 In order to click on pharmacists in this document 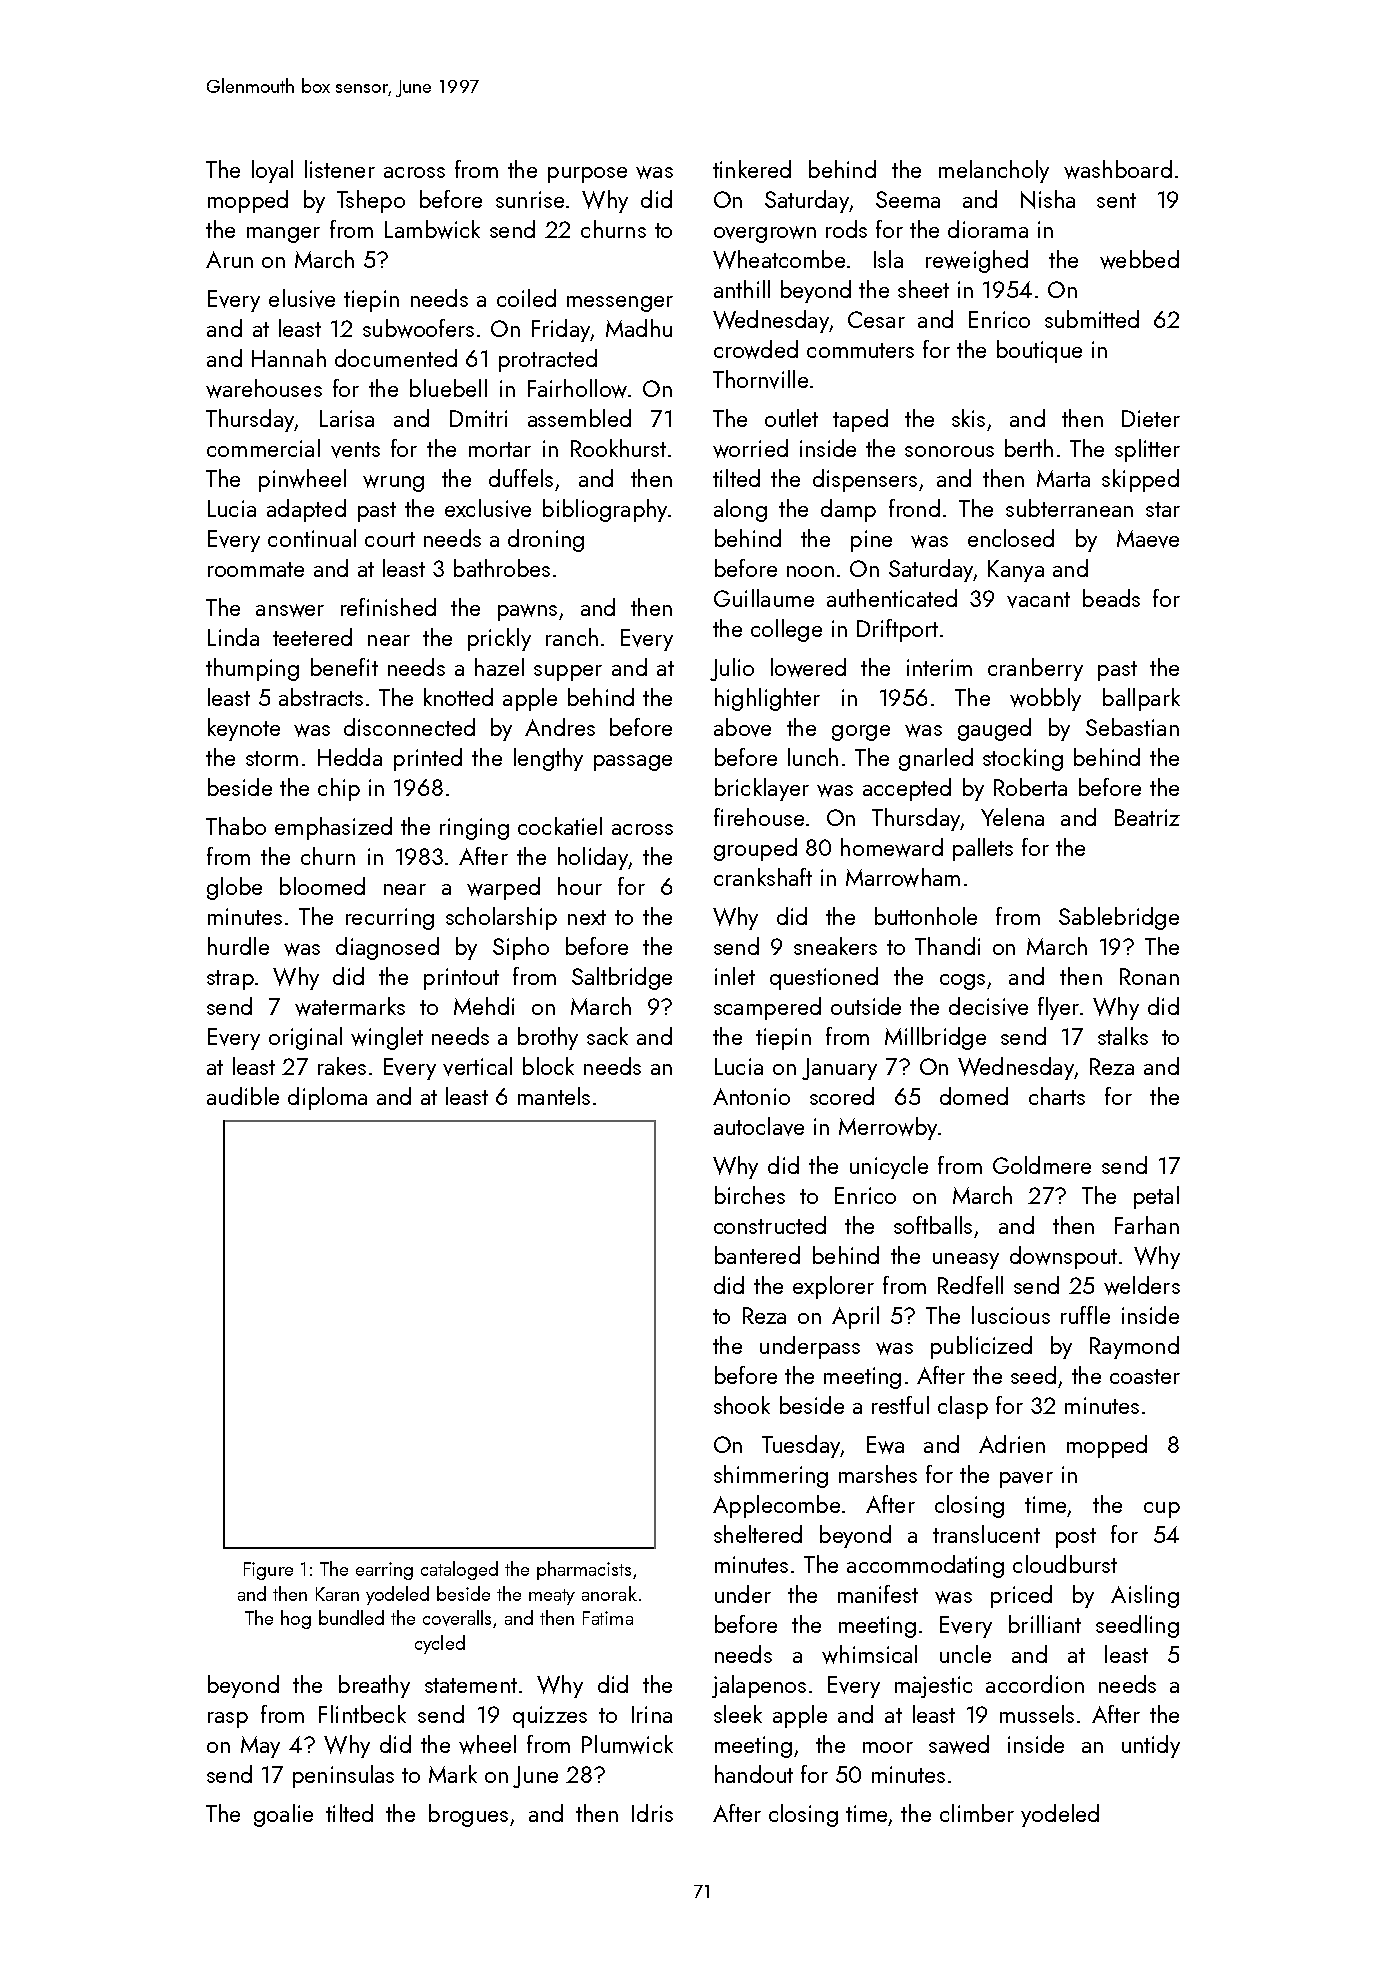, I will do `click(584, 1570)`.
